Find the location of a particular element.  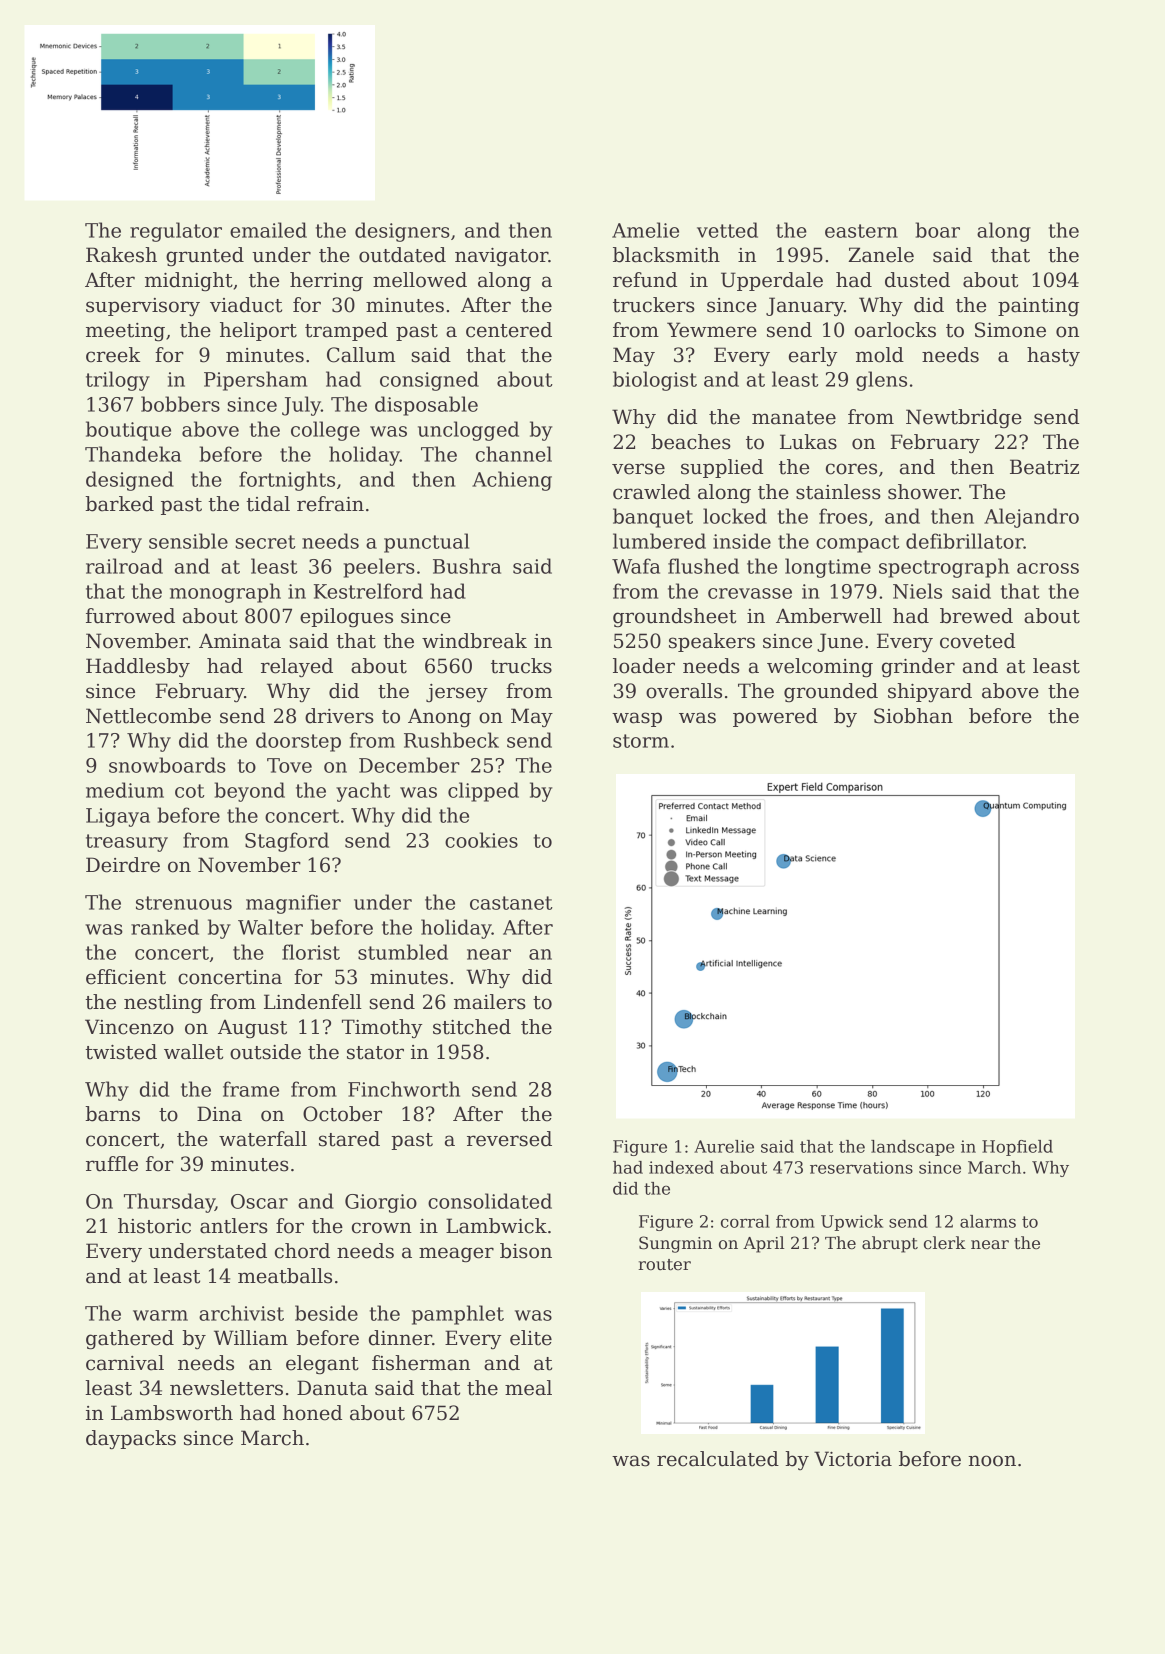

boutique is located at coordinates (128, 431).
